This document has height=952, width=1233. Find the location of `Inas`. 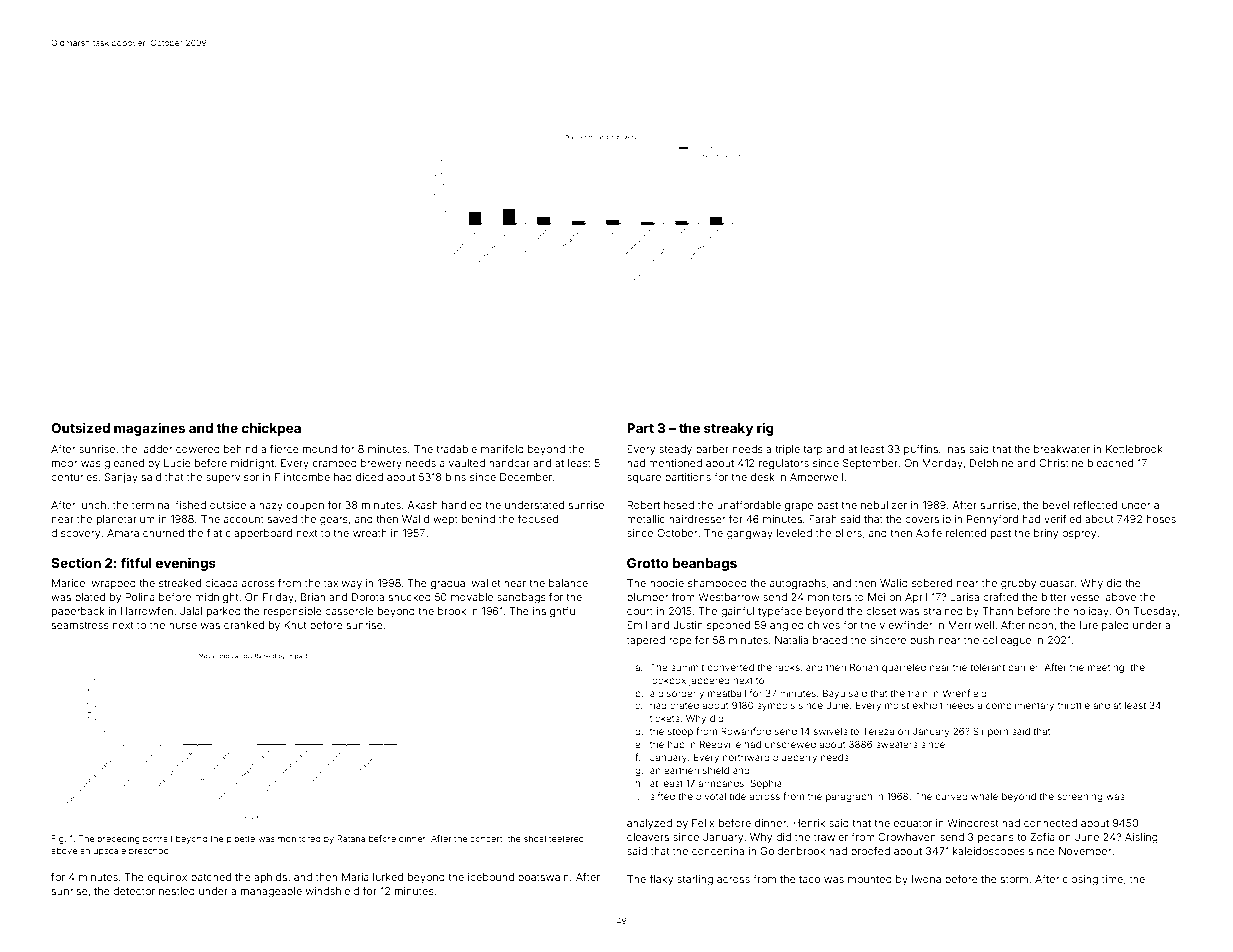

Inas is located at coordinates (955, 449).
